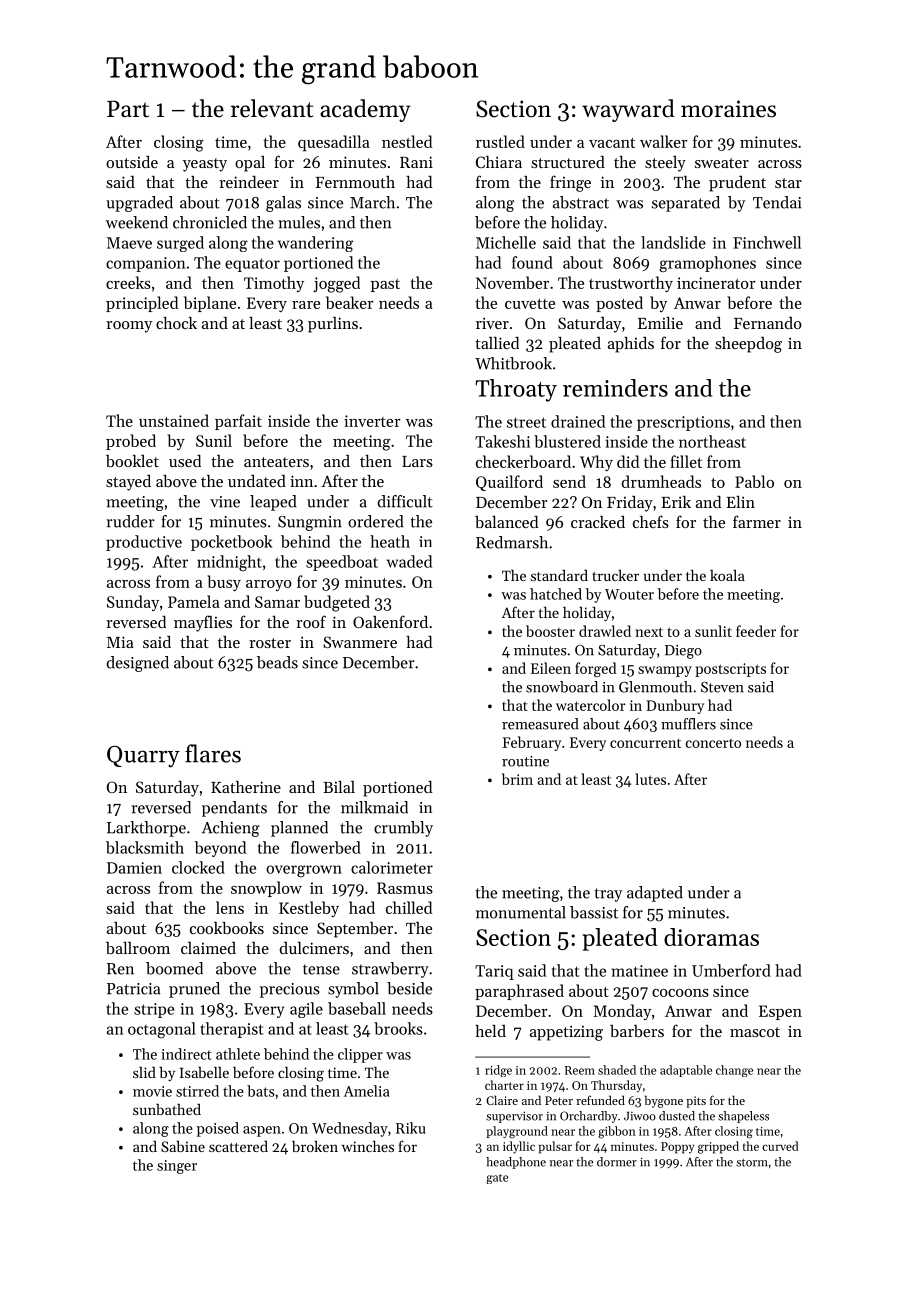 The width and height of the image is (908, 1316). I want to click on sweater, so click(722, 163).
